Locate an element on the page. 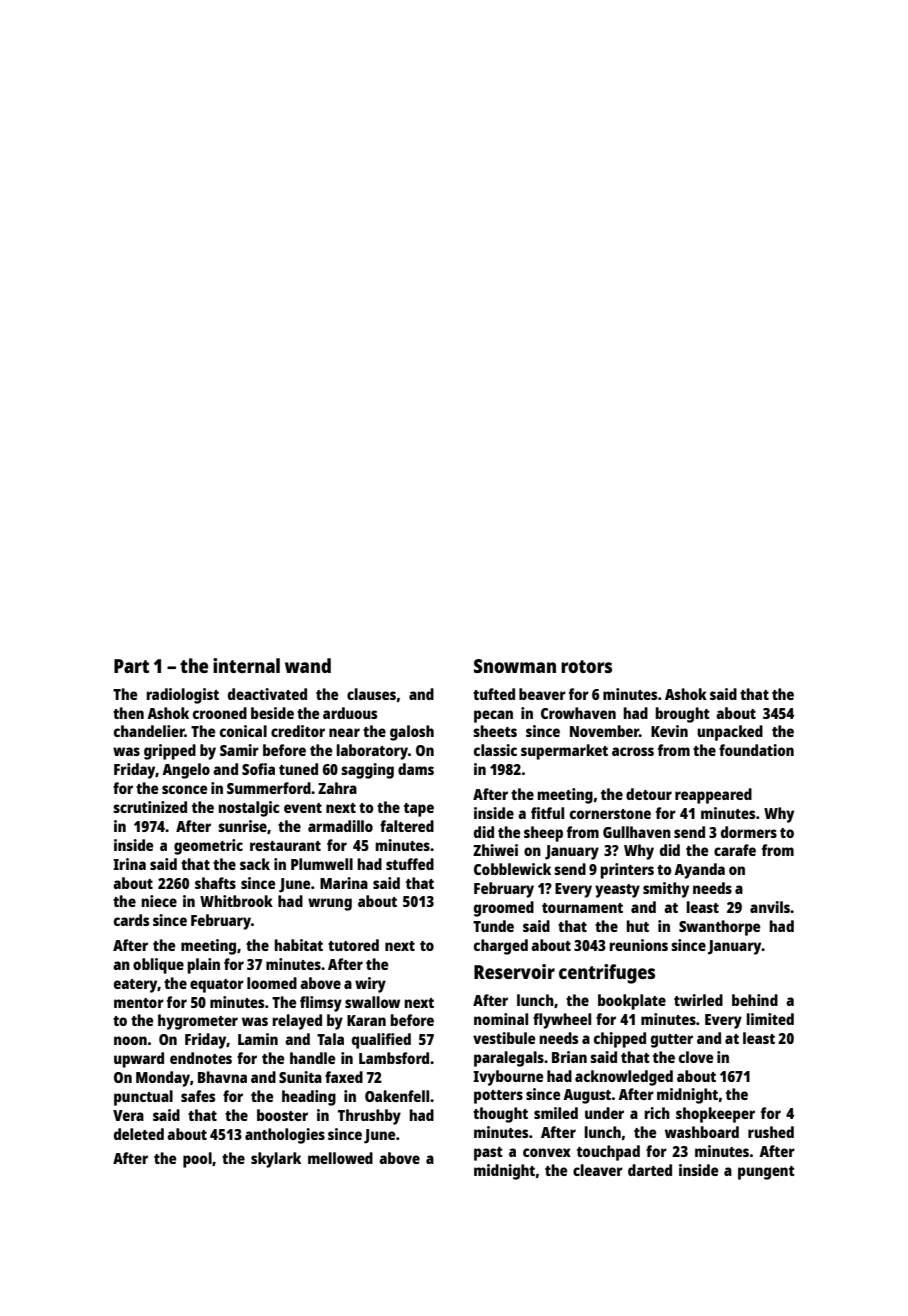 The width and height of the image is (908, 1316). carafe is located at coordinates (735, 850).
